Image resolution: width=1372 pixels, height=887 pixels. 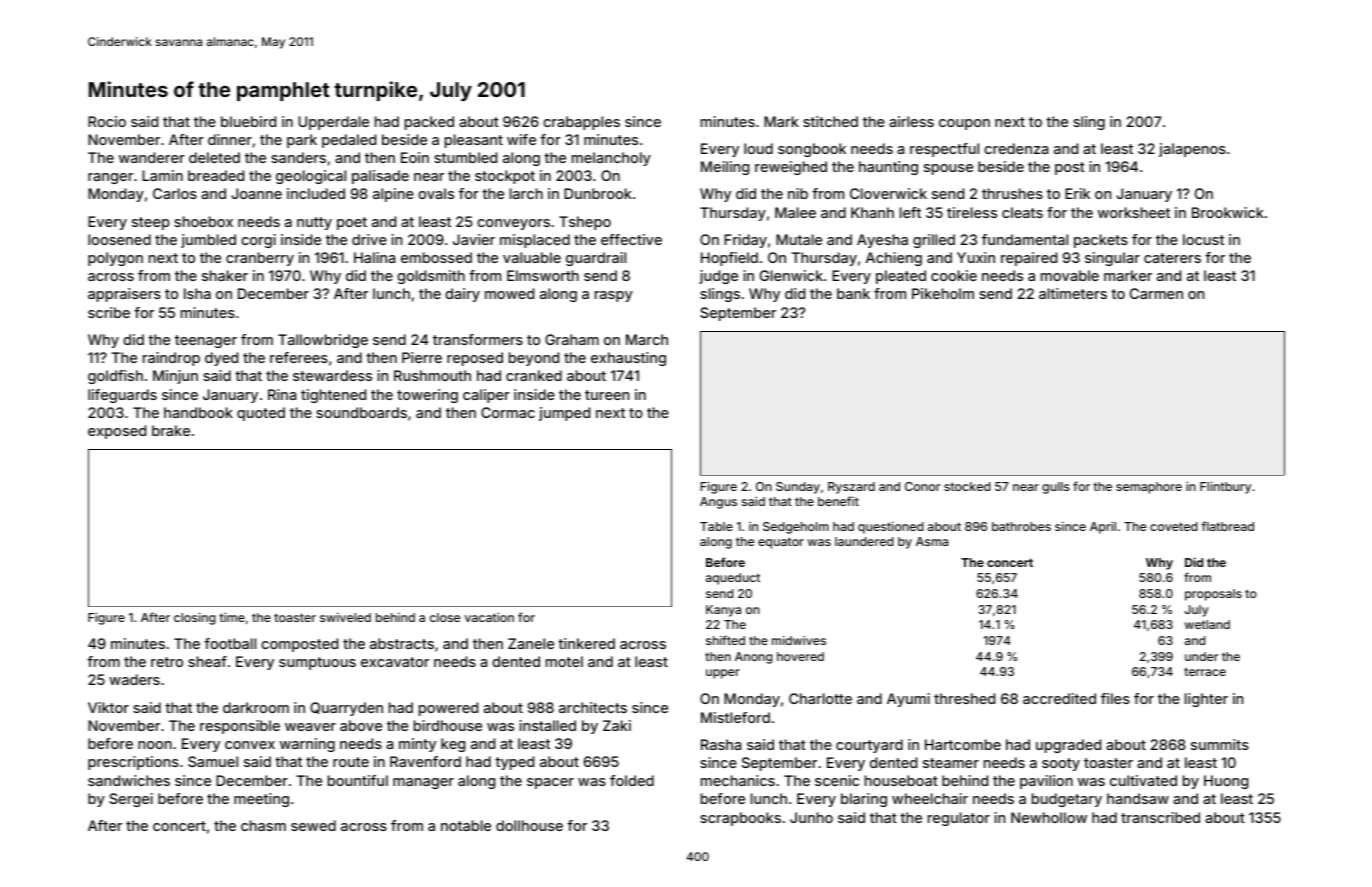 What do you see at coordinates (198, 412) in the page?
I see `handbook` at bounding box center [198, 412].
